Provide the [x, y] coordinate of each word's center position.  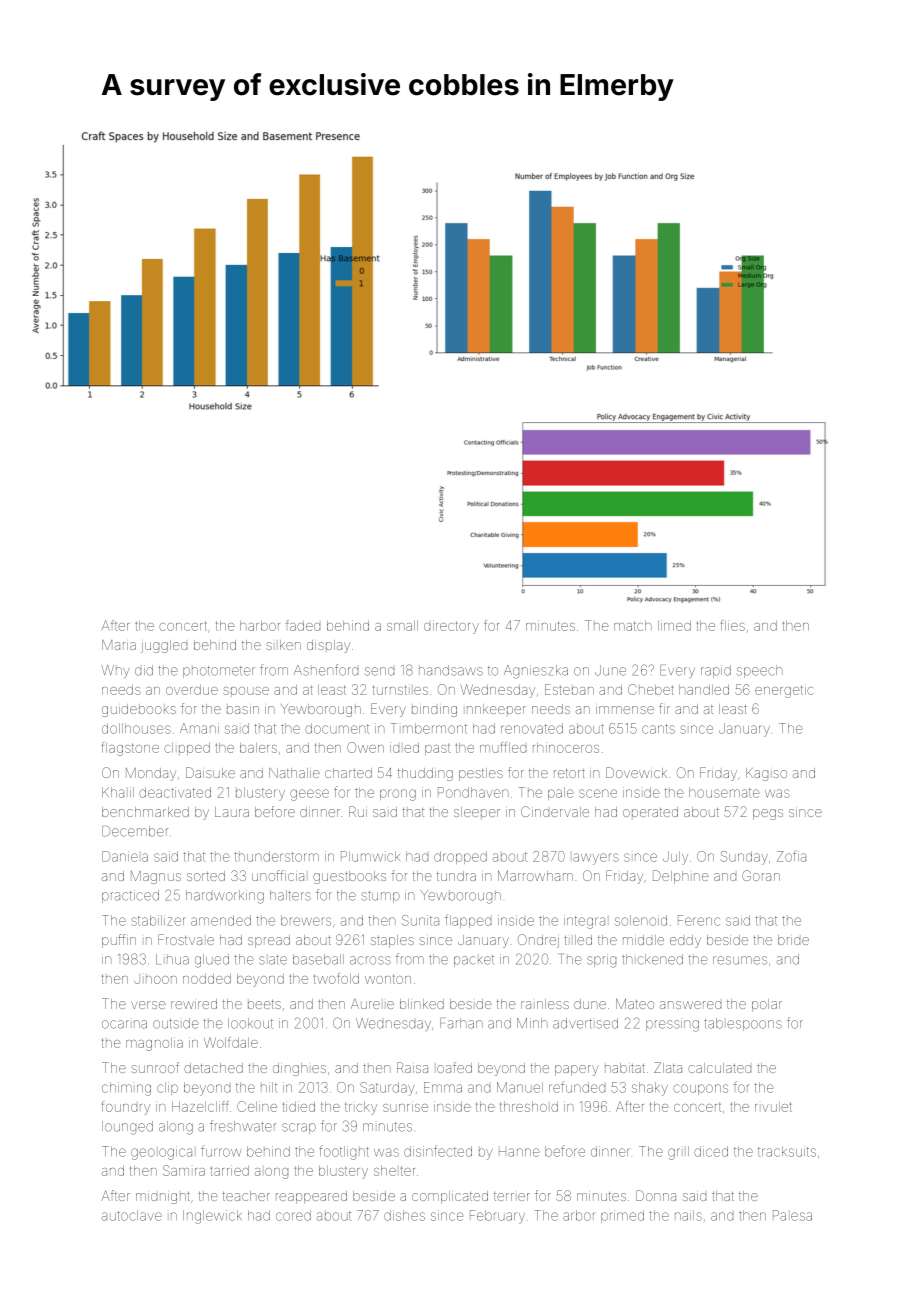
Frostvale [186, 939]
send [379, 671]
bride [793, 940]
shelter [394, 1171]
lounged [127, 1128]
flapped [468, 921]
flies [733, 625]
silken [283, 645]
